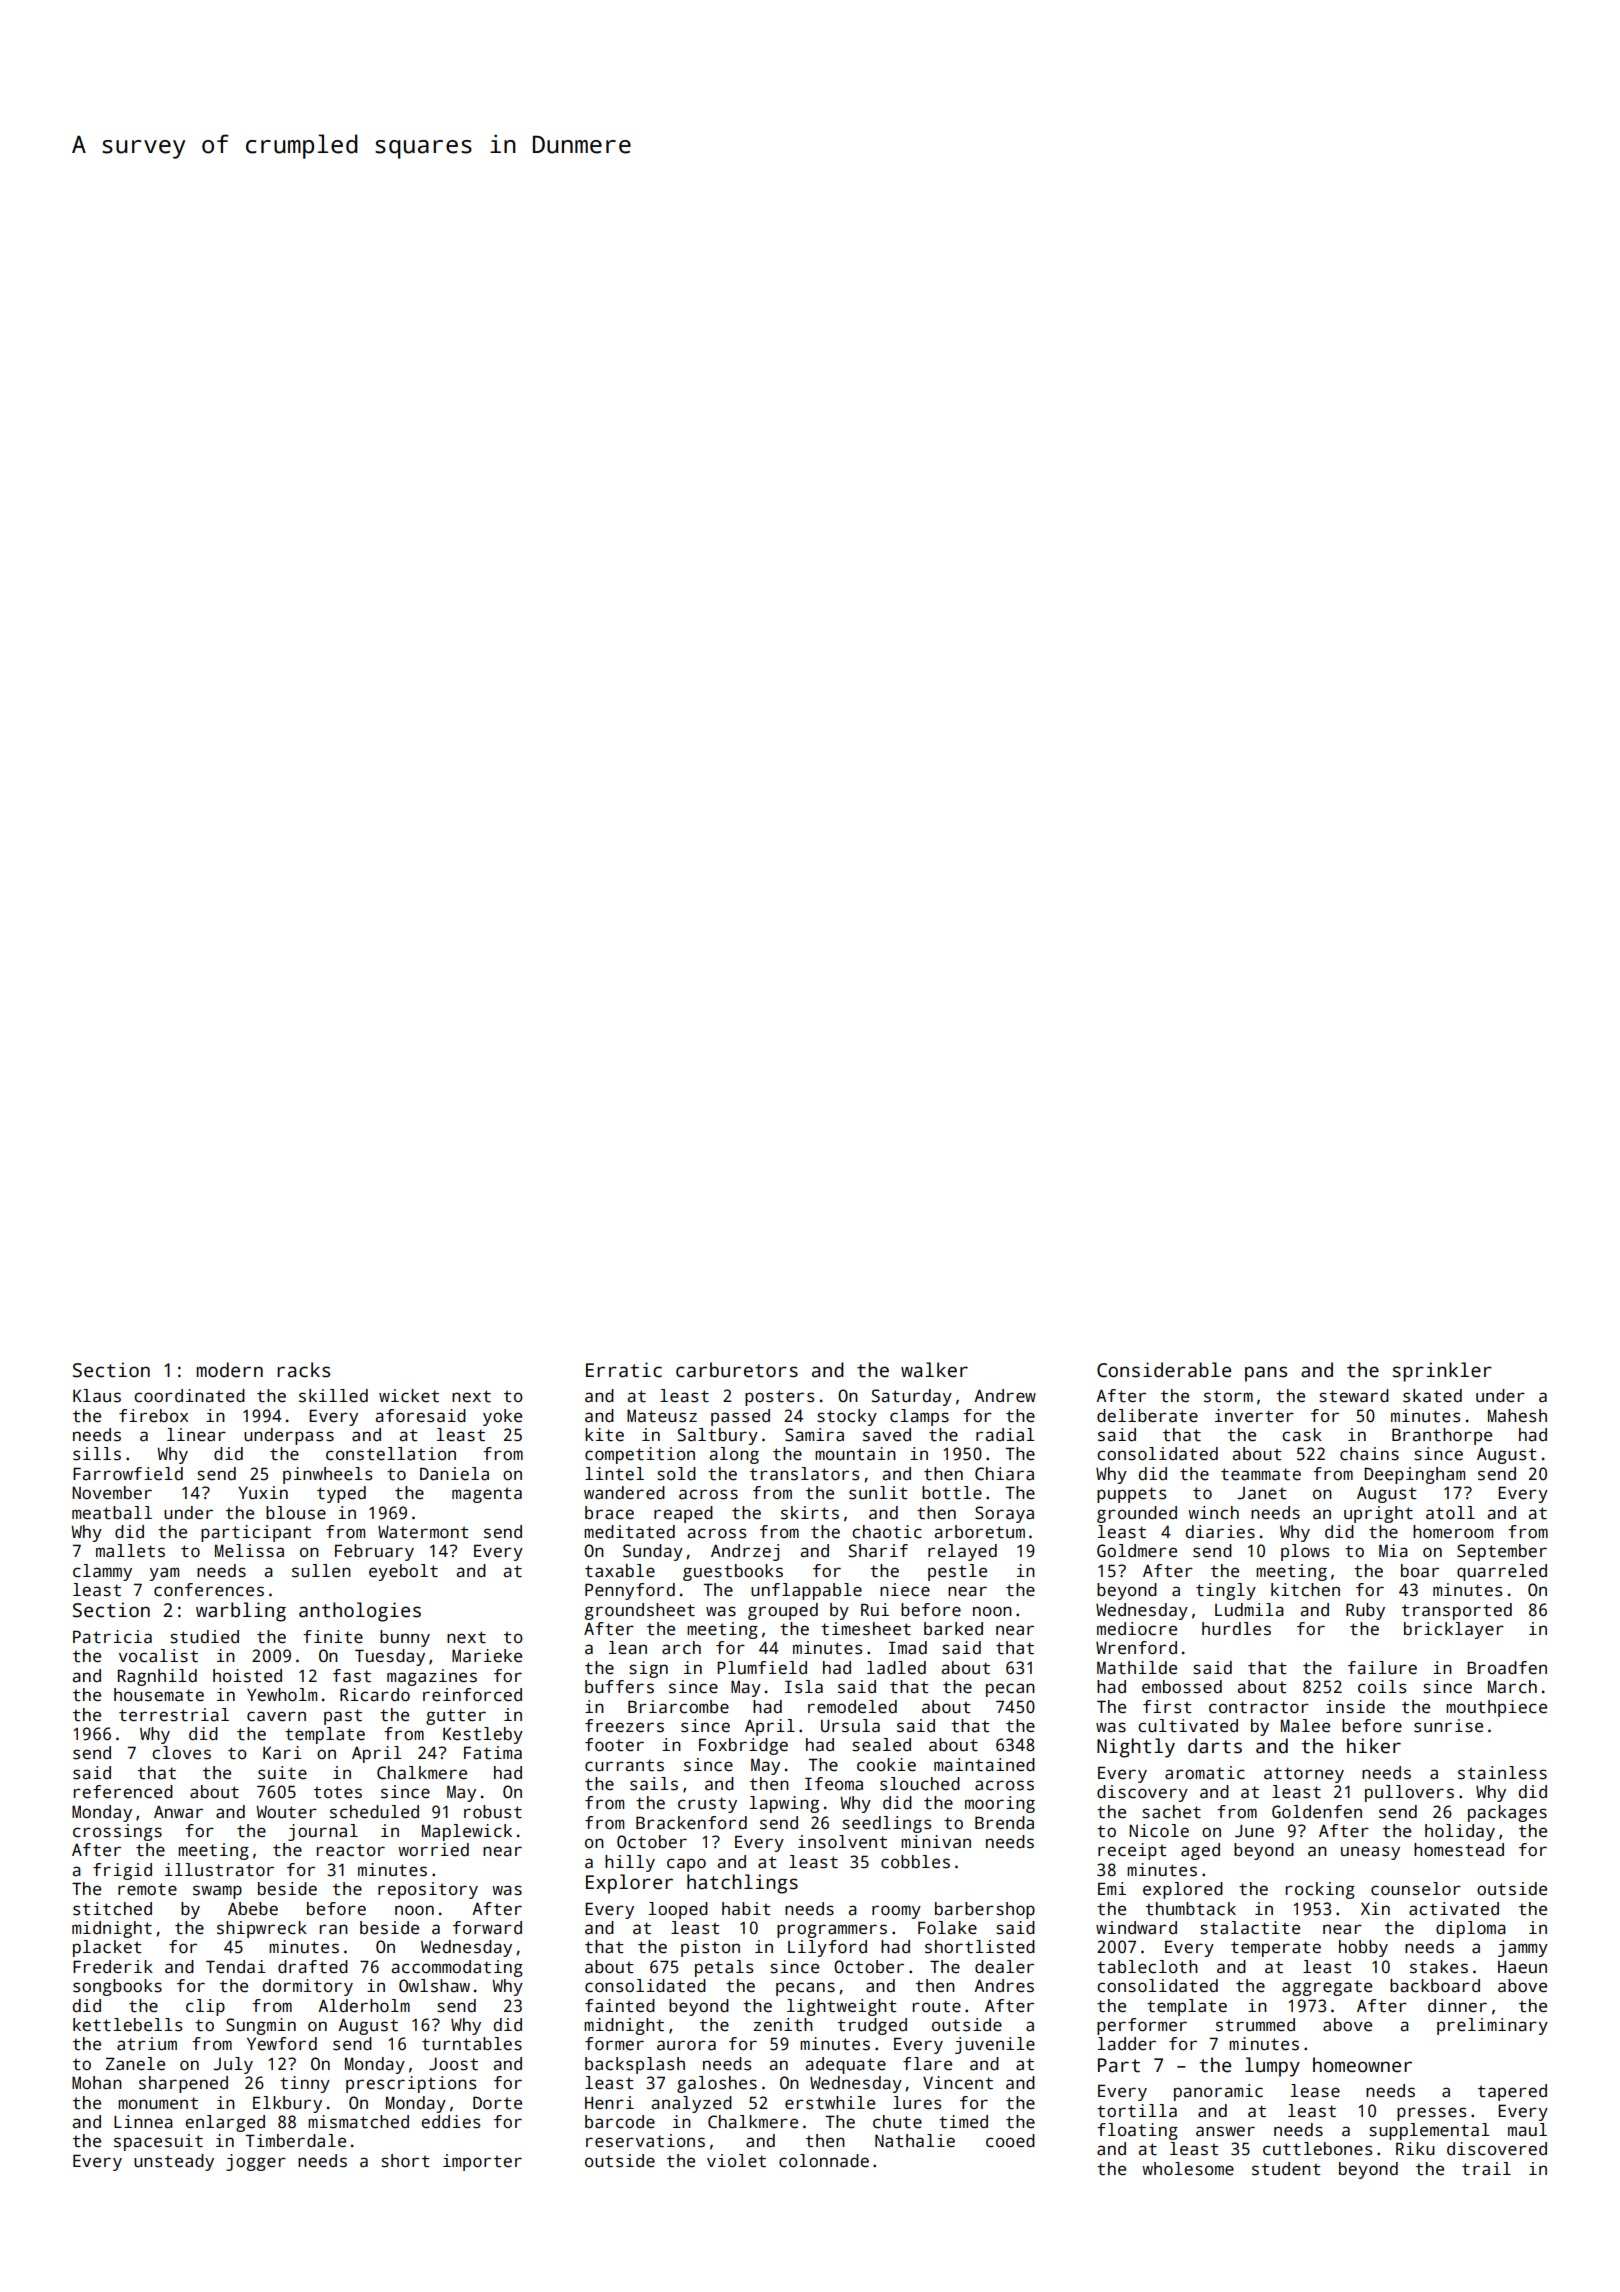 The image size is (1620, 2292). Describe the element at coordinates (1442, 1372) in the screenshot. I see `sprinkler` at that location.
